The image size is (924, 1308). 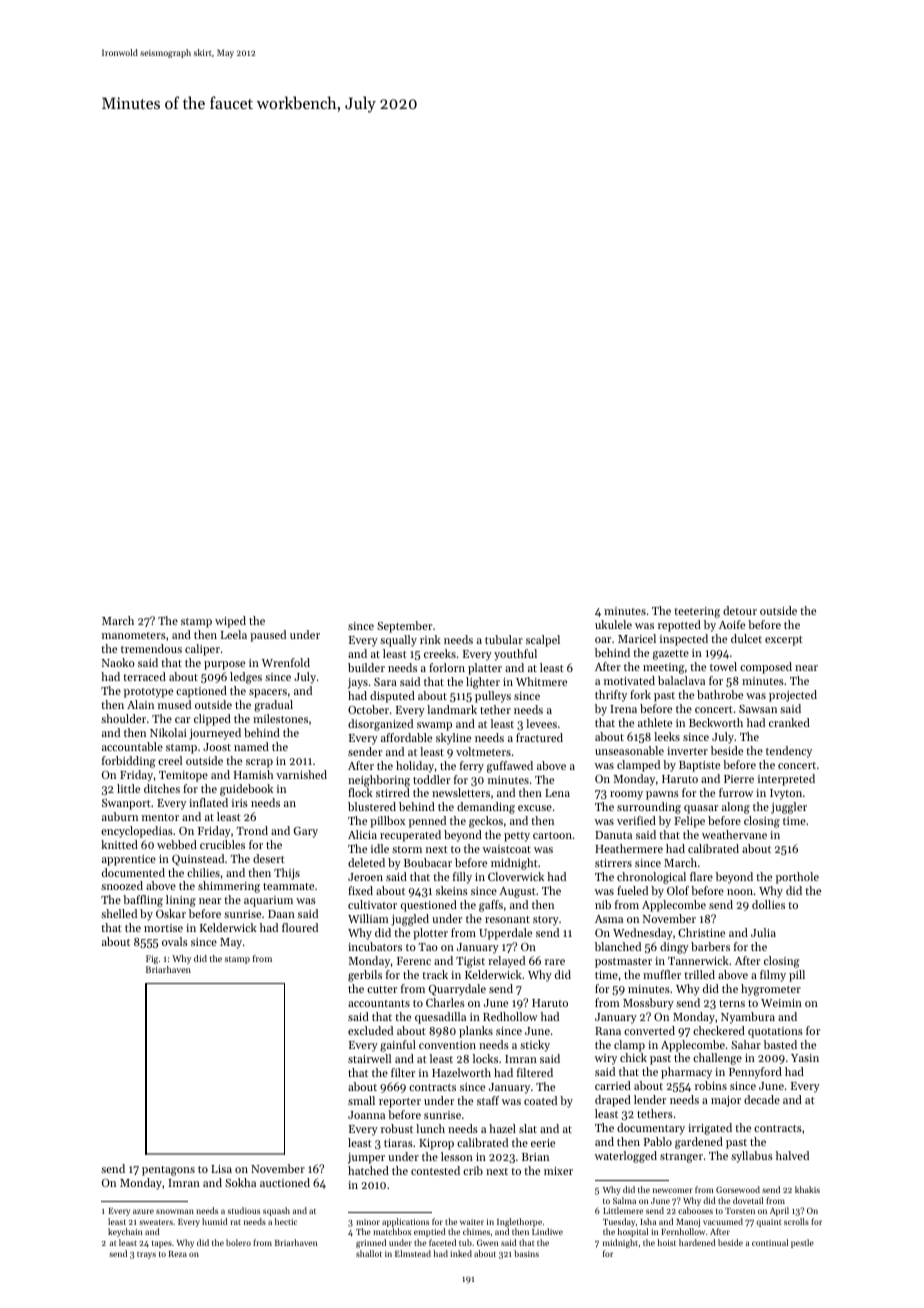 What do you see at coordinates (404, 627) in the document?
I see `September` at bounding box center [404, 627].
